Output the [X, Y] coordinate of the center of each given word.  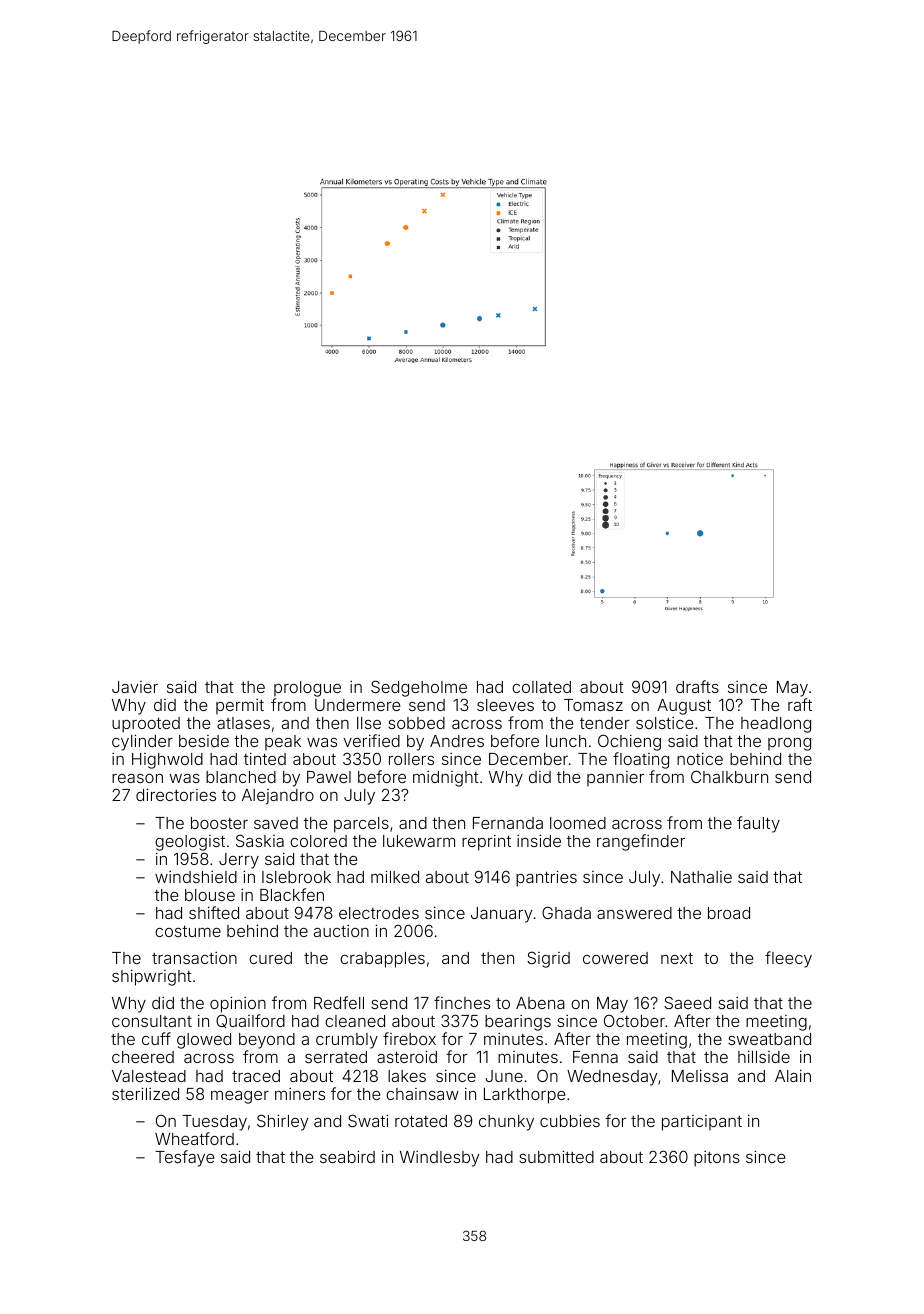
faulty [758, 824]
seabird [347, 1156]
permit [240, 706]
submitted [556, 1156]
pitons [717, 1159]
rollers [411, 759]
